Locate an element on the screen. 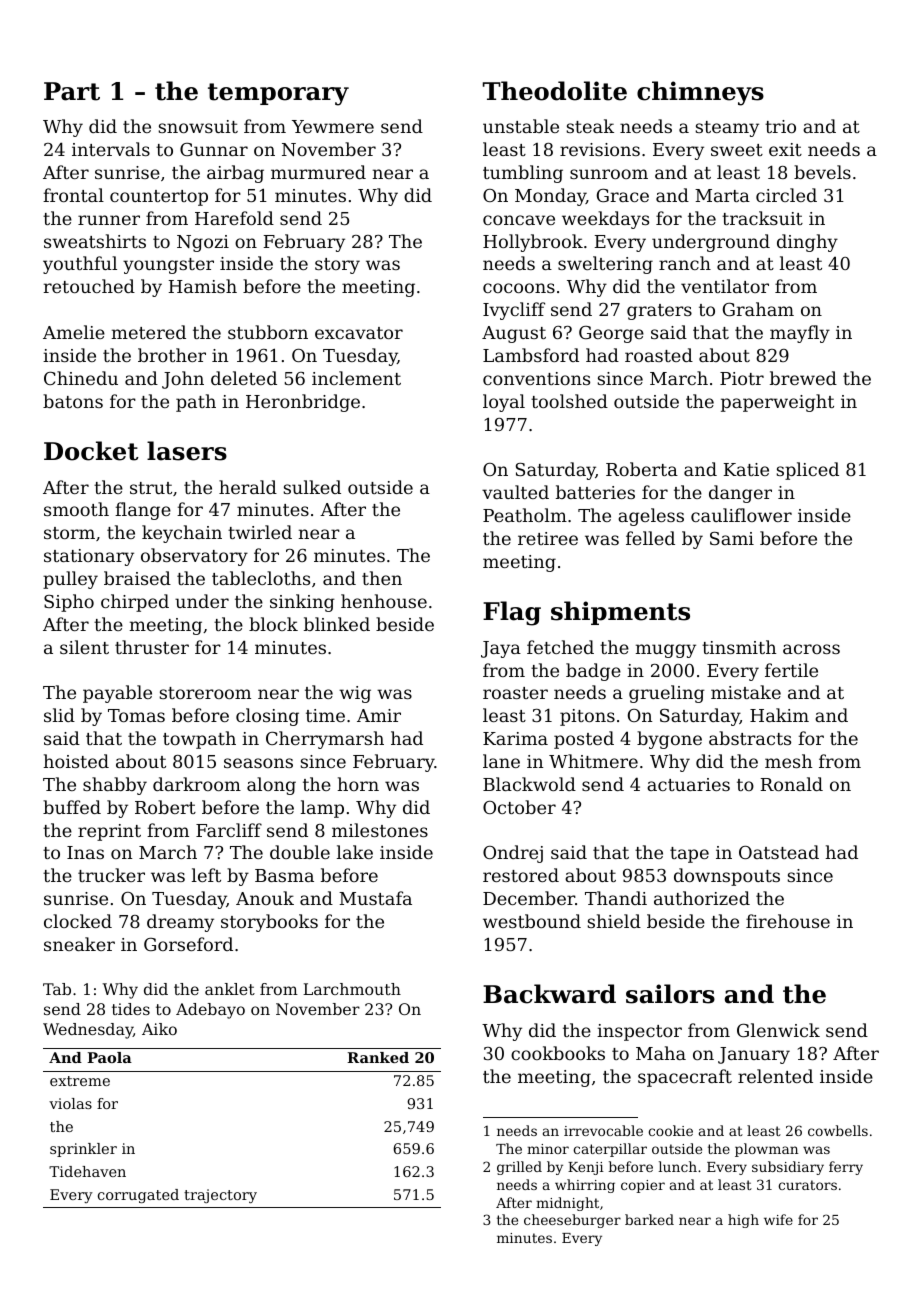 The height and width of the screenshot is (1308, 924). murmured is located at coordinates (318, 172).
